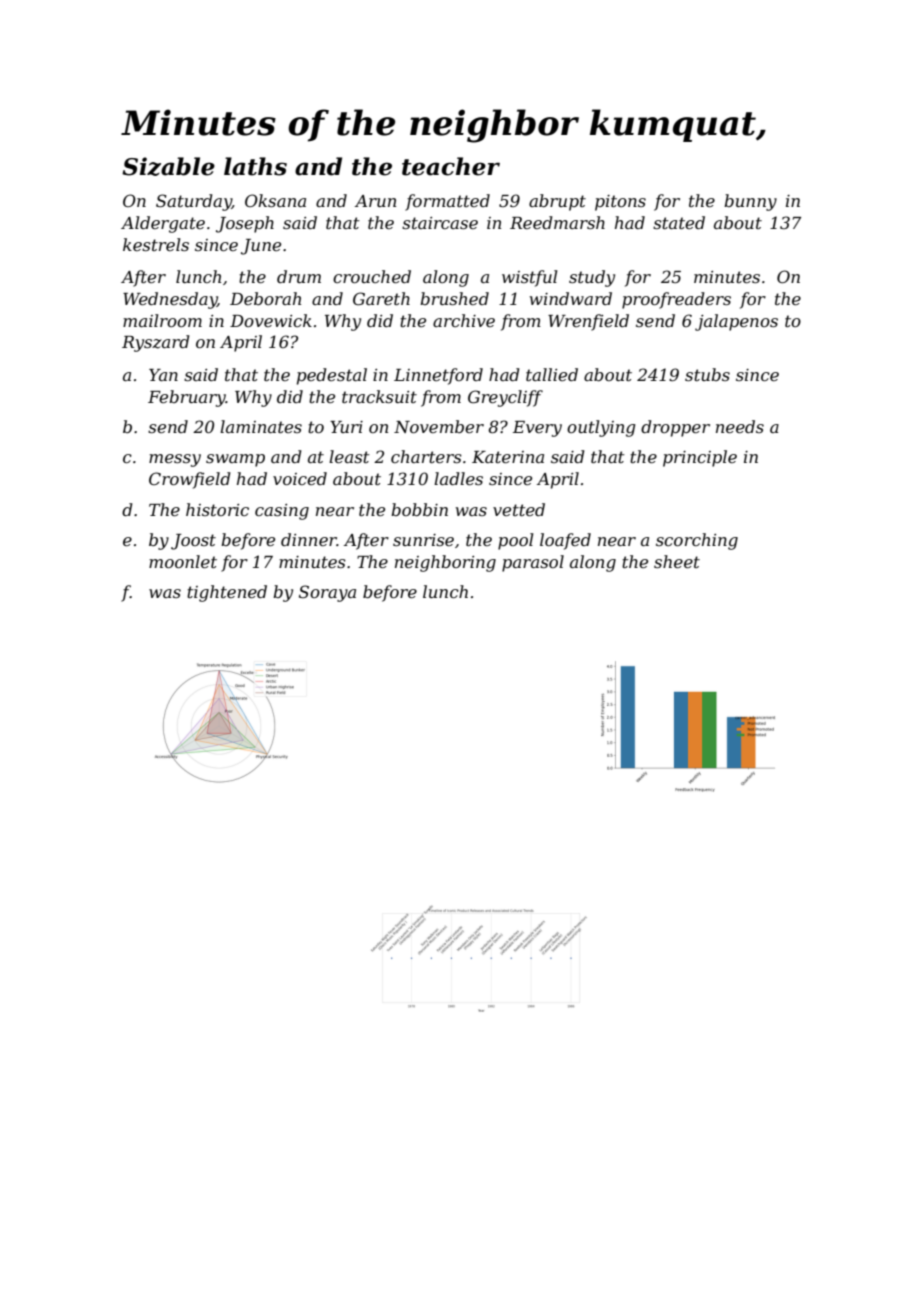 The height and width of the page is (1308, 924). Describe the element at coordinates (707, 374) in the page. I see `stubs` at that location.
